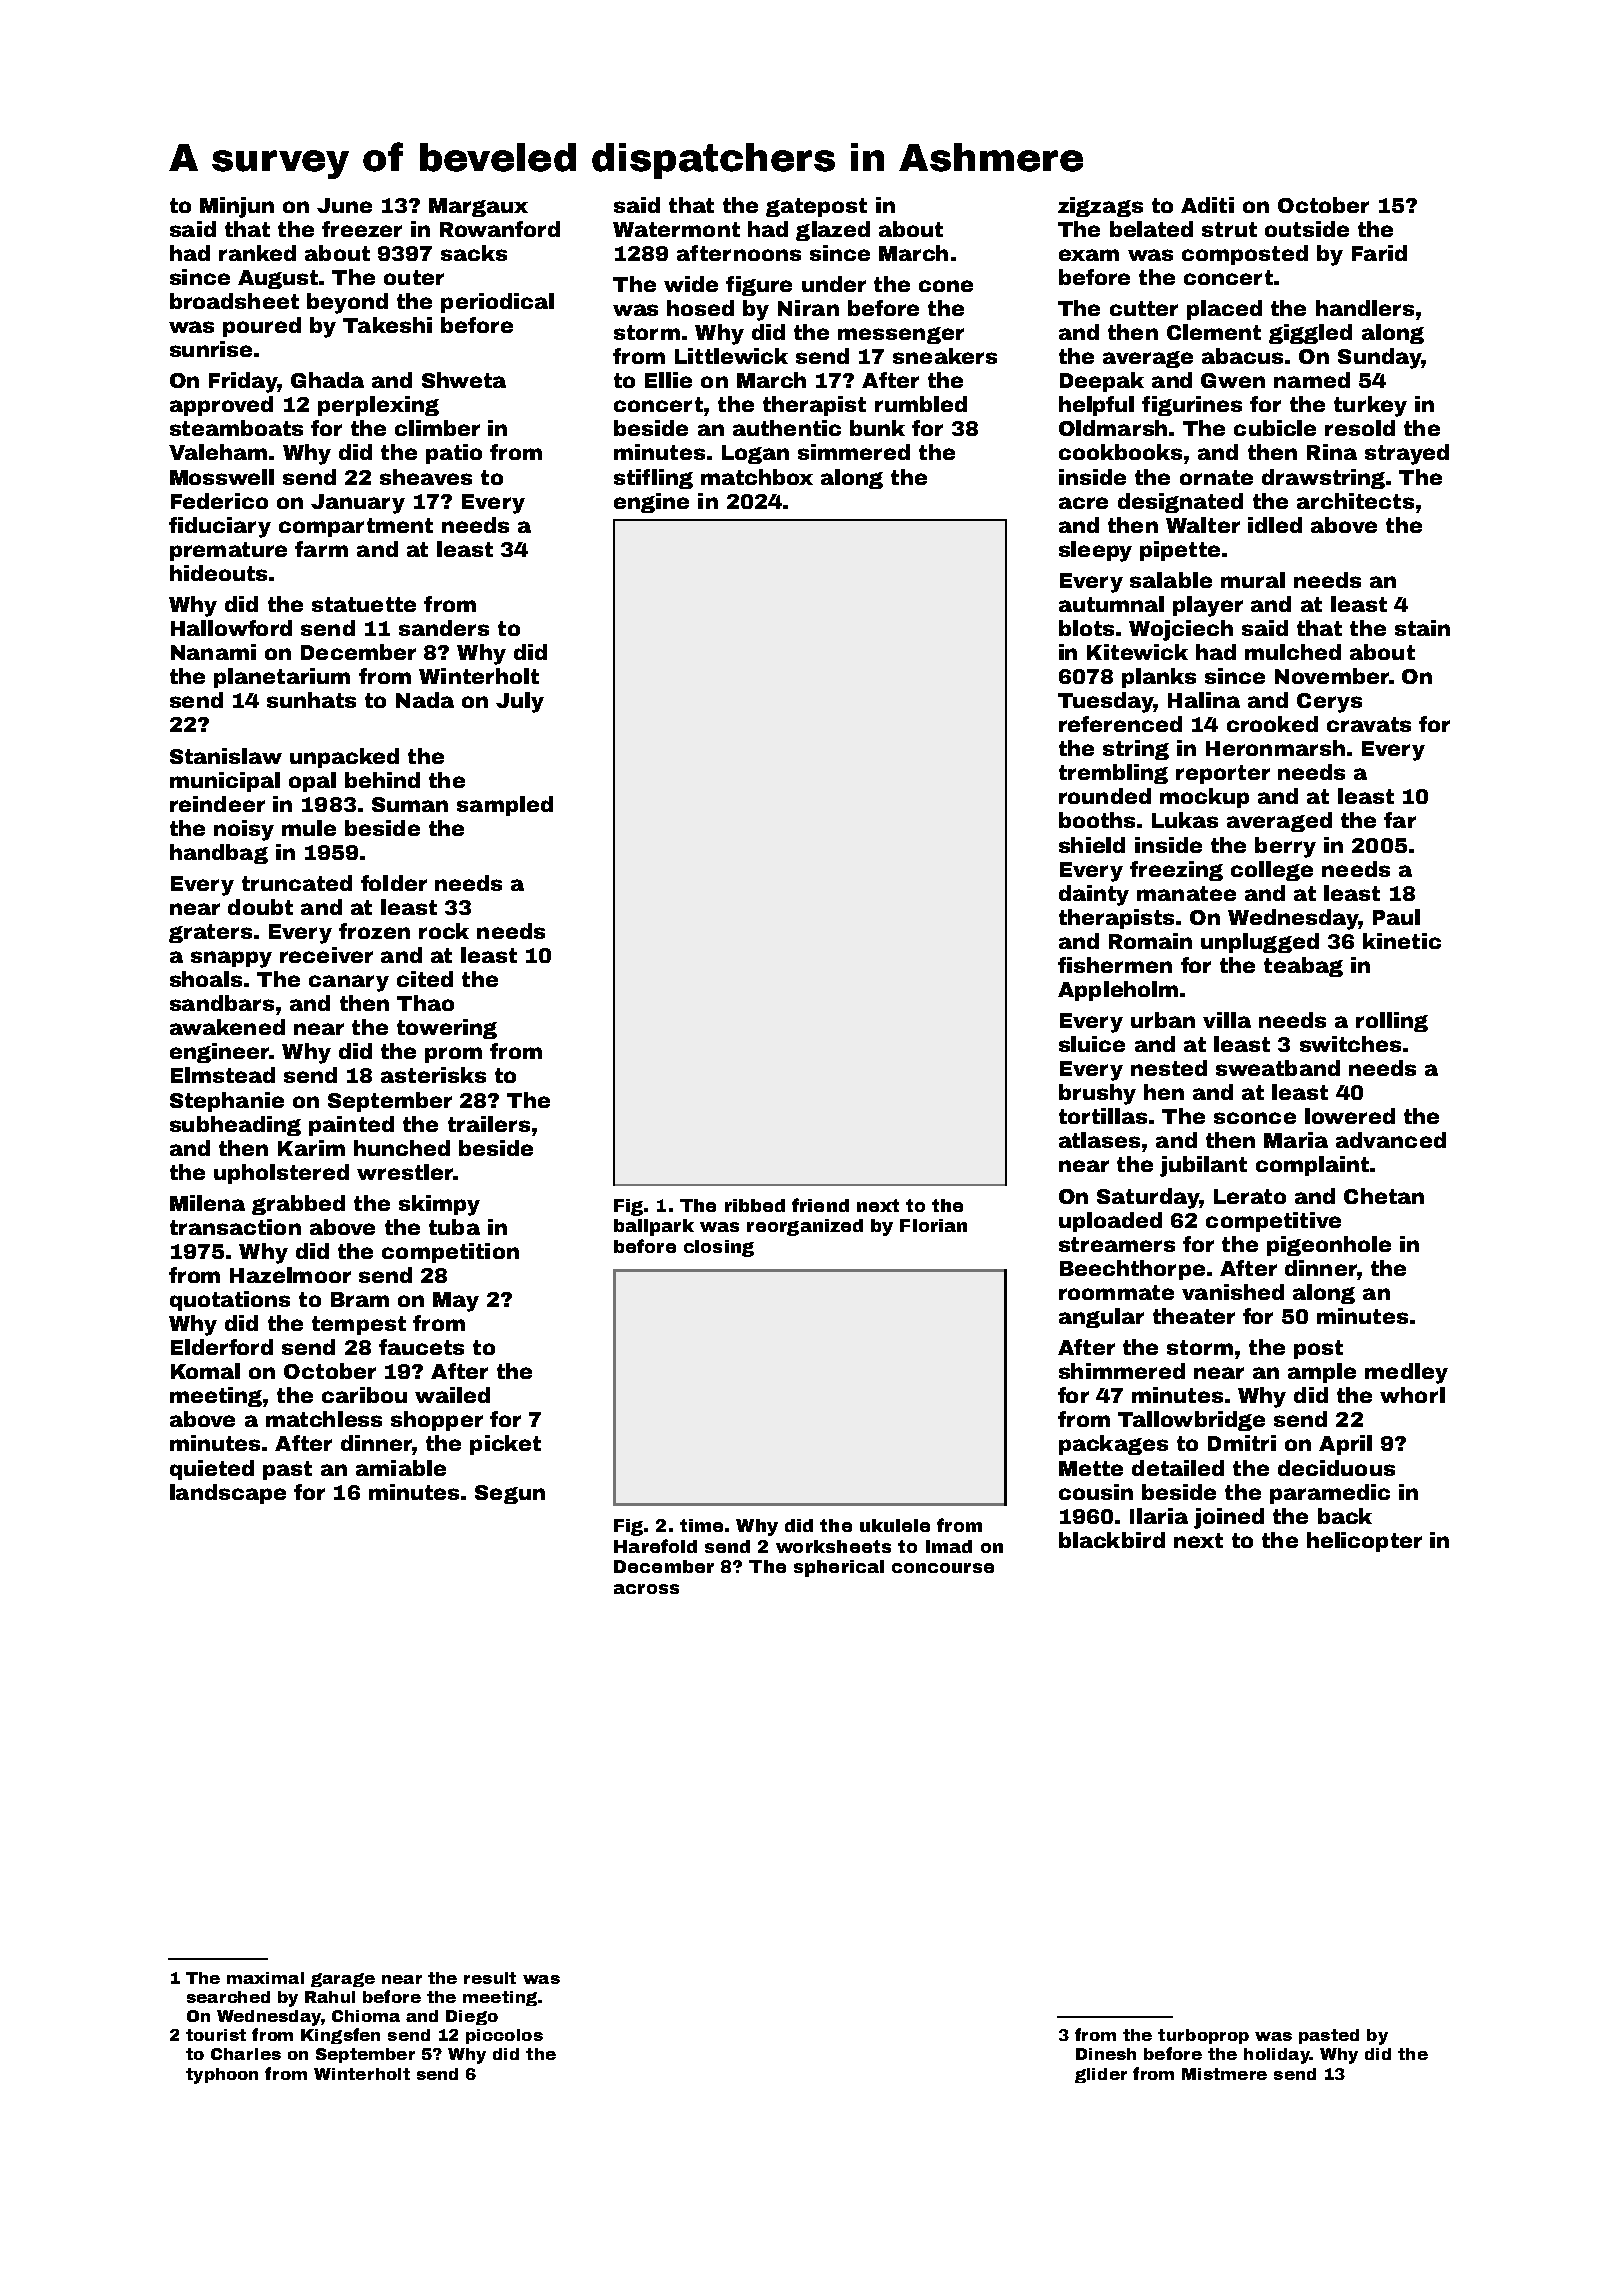  Describe the element at coordinates (700, 308) in the screenshot. I see `hosed` at that location.
